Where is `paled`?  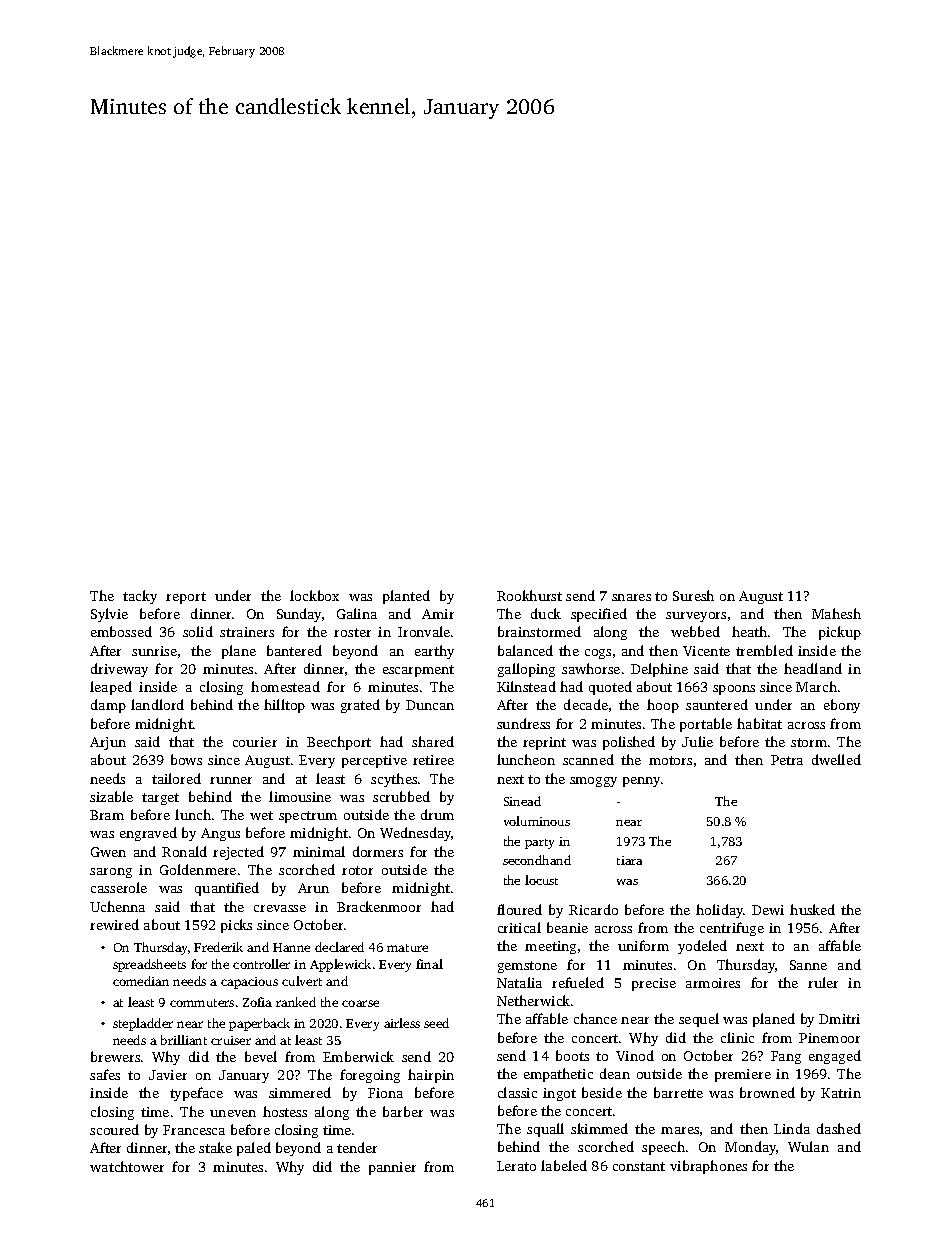 paled is located at coordinates (254, 1149).
